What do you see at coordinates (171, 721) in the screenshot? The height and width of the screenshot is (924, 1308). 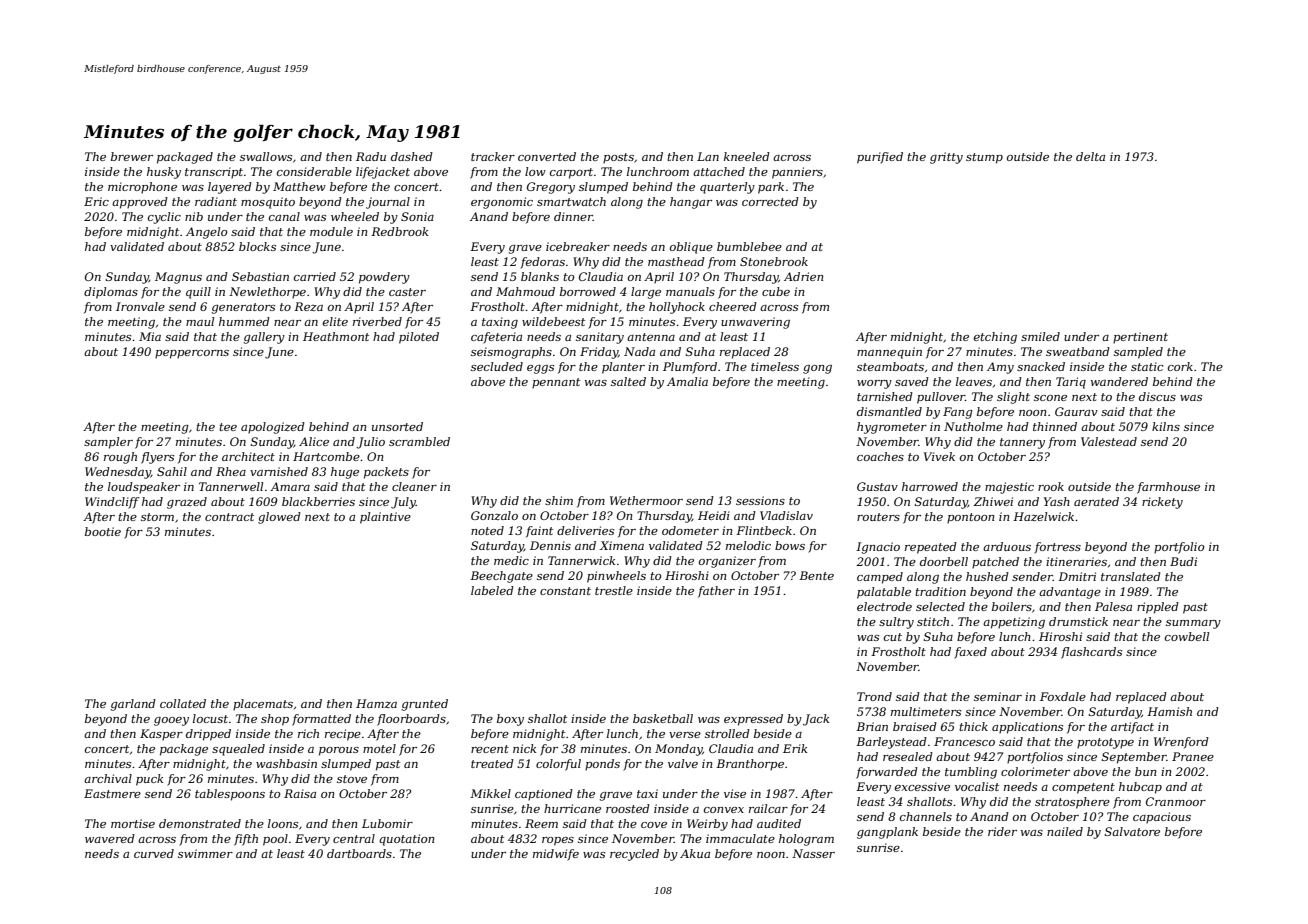 I see `gooey` at bounding box center [171, 721].
